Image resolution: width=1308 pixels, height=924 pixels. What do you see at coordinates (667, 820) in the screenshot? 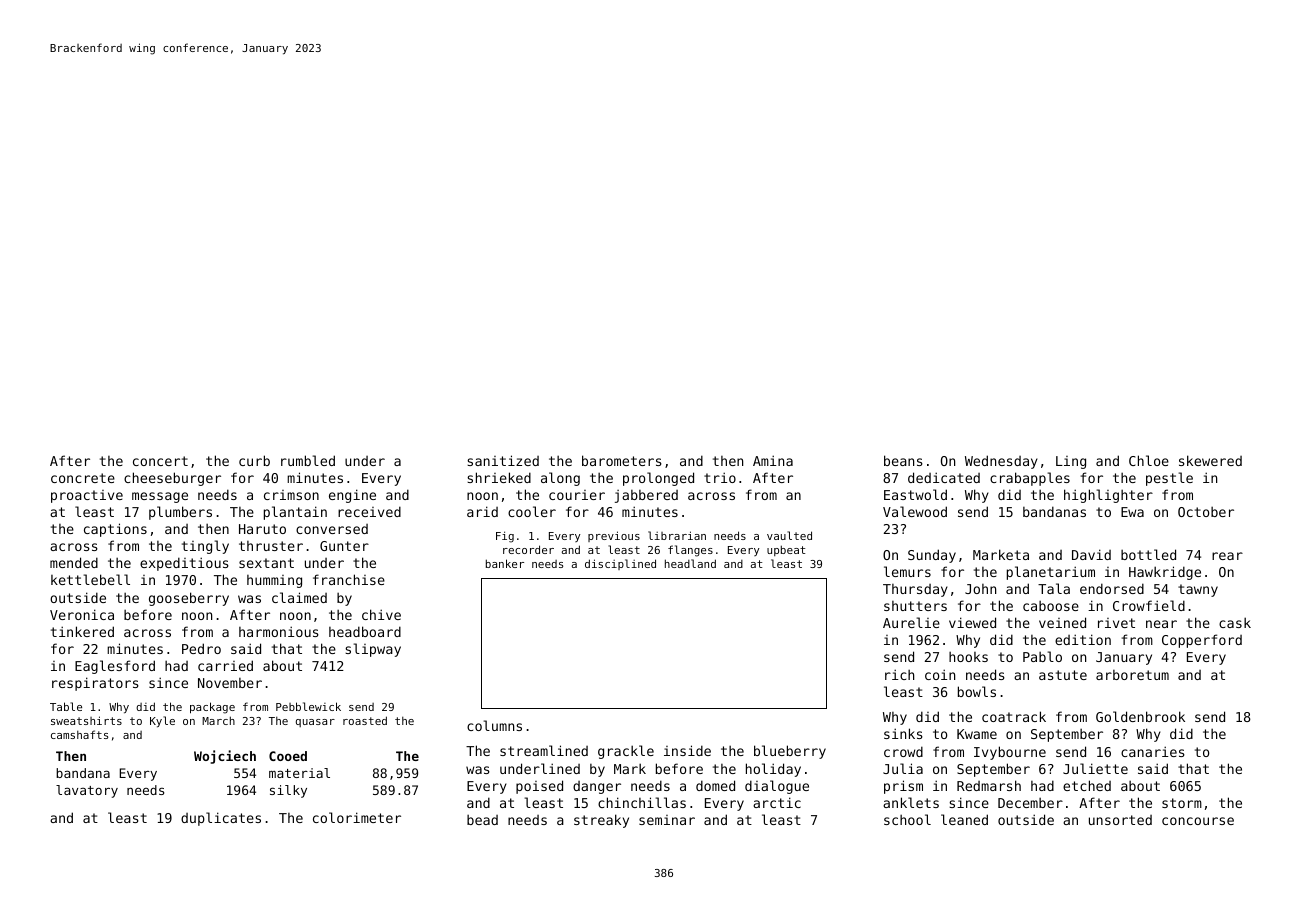
I see `seminar` at bounding box center [667, 820].
